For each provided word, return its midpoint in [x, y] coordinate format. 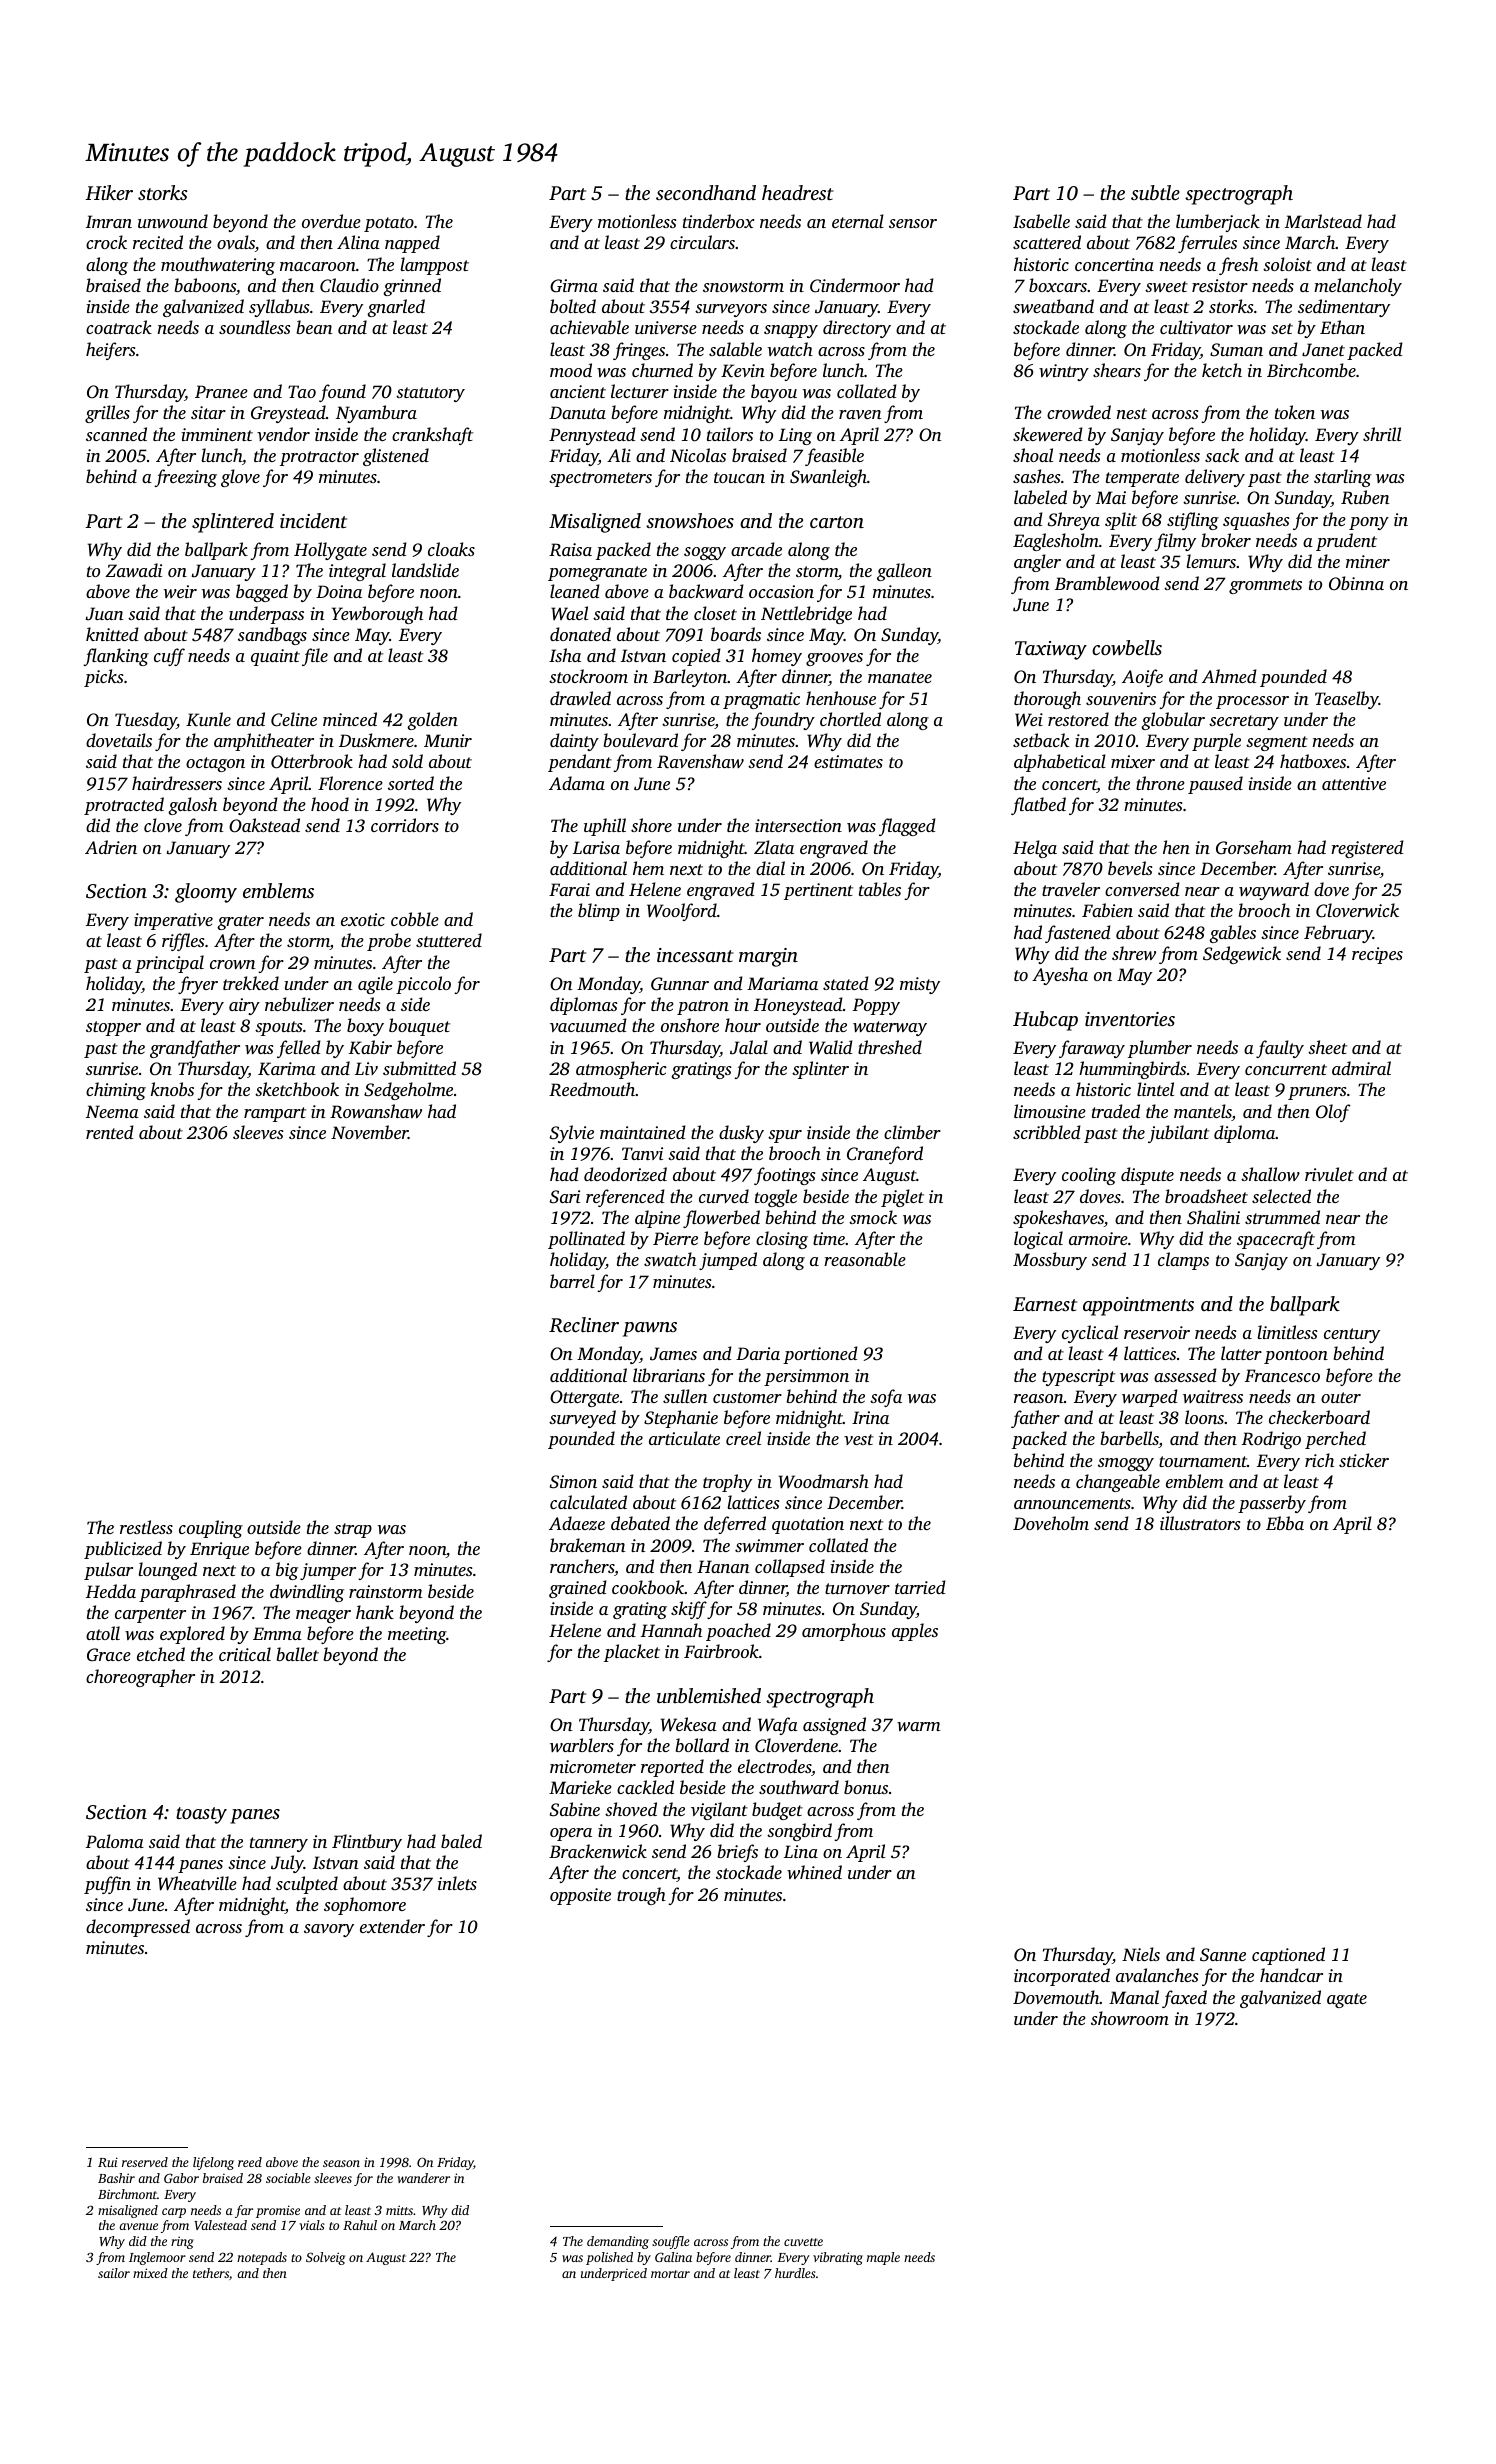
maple [883, 2258]
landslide [425, 570]
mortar [670, 2274]
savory [329, 1930]
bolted [573, 306]
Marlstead [1323, 221]
